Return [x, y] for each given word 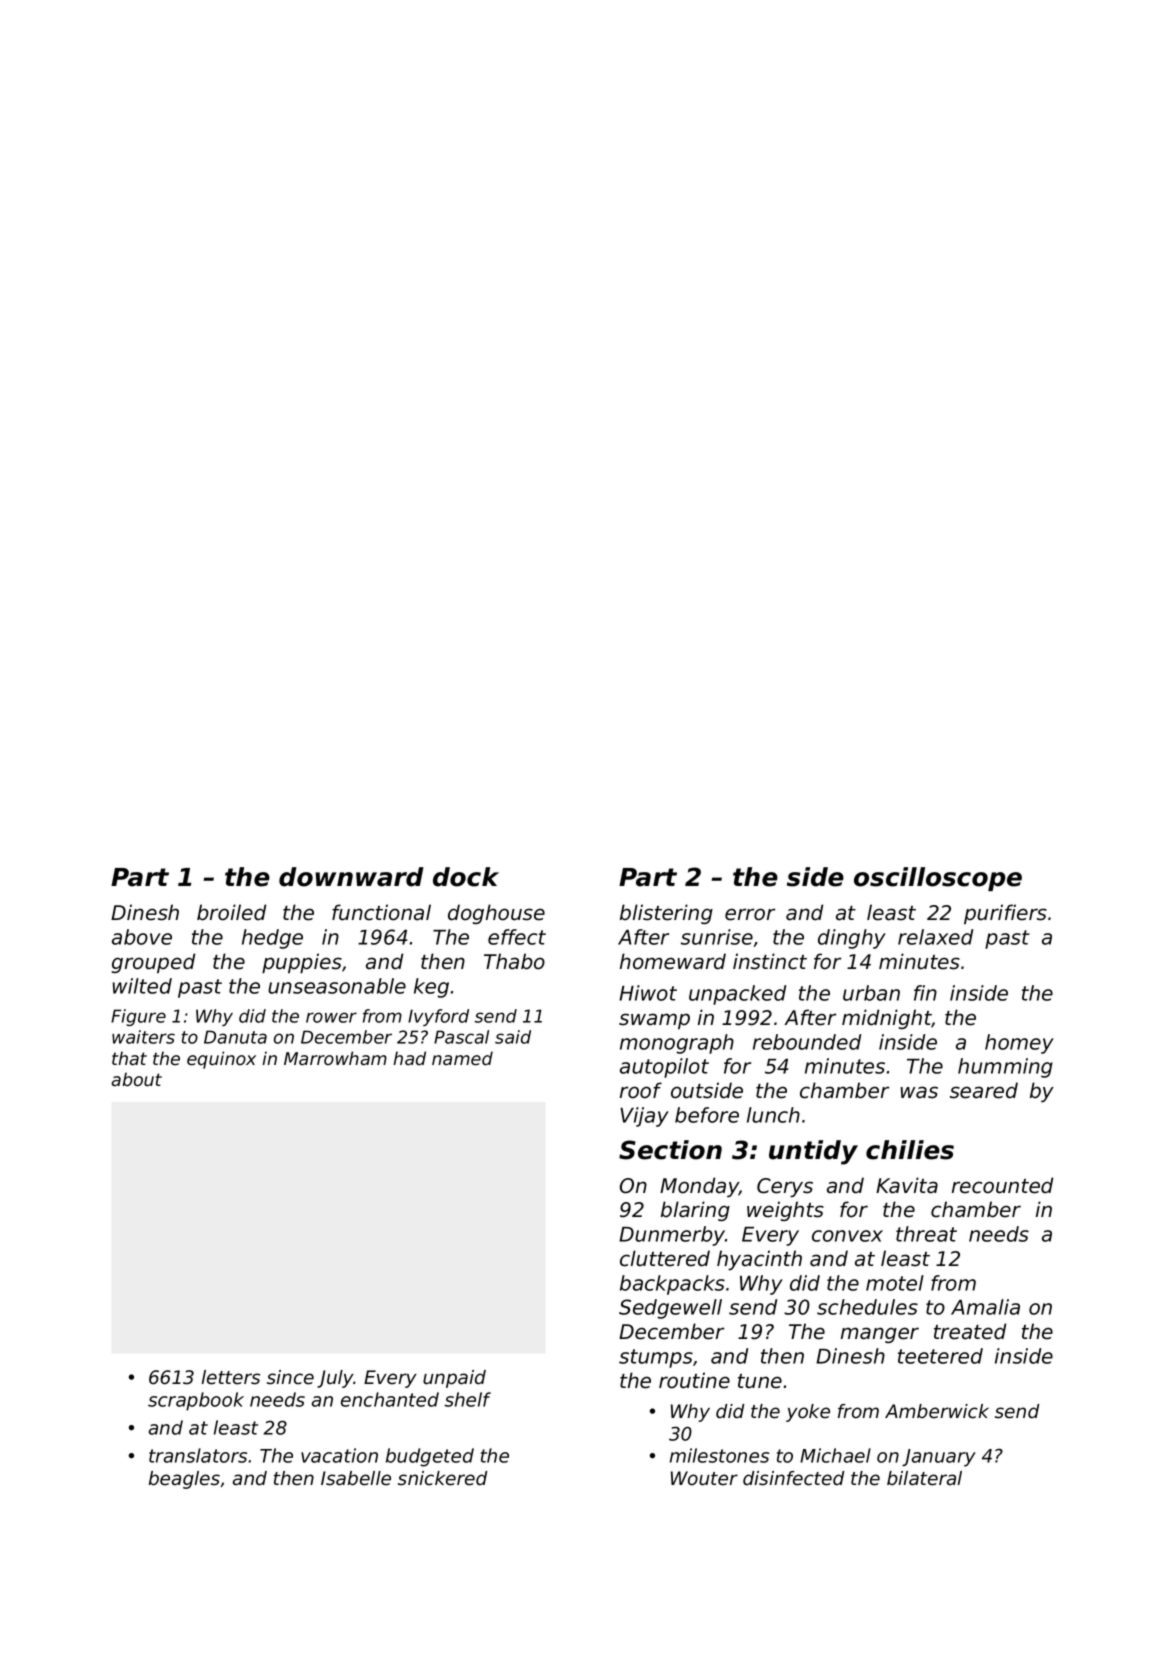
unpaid [454, 1379]
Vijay [644, 1117]
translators [198, 1455]
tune [760, 1381]
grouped [153, 963]
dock [466, 877]
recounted [1002, 1185]
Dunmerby [672, 1236]
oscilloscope [938, 879]
